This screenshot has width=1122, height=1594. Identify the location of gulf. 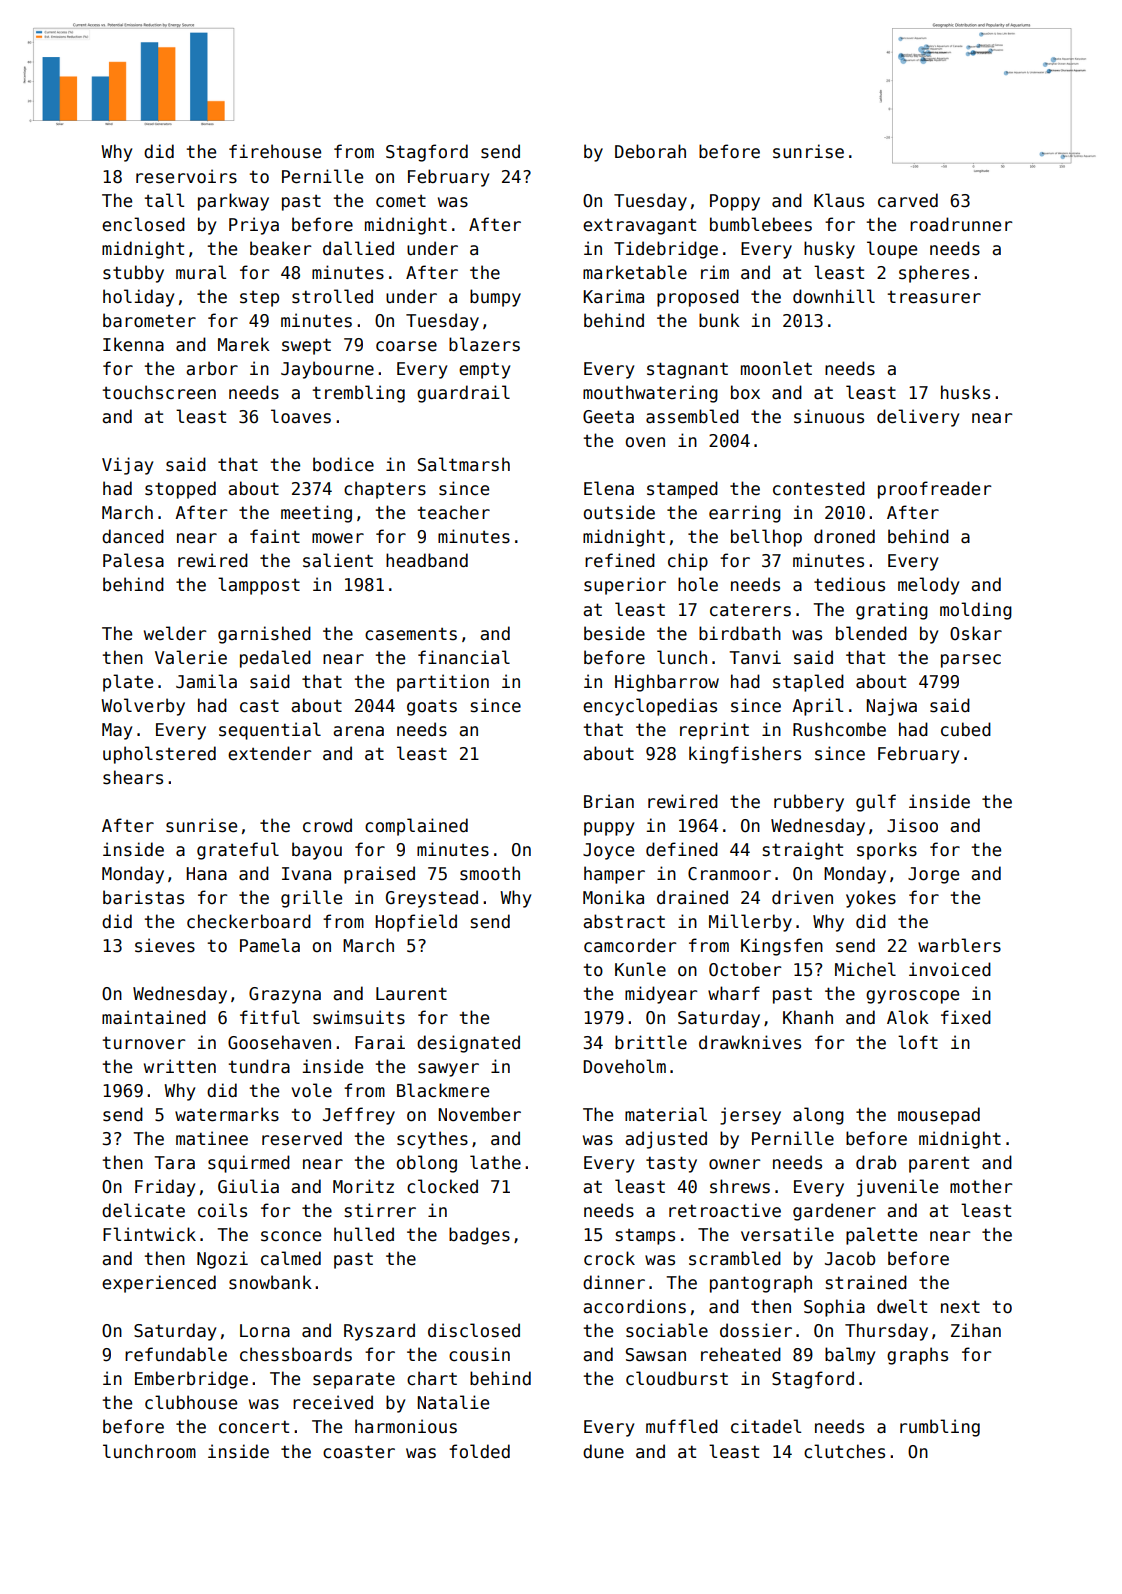
(876, 803).
